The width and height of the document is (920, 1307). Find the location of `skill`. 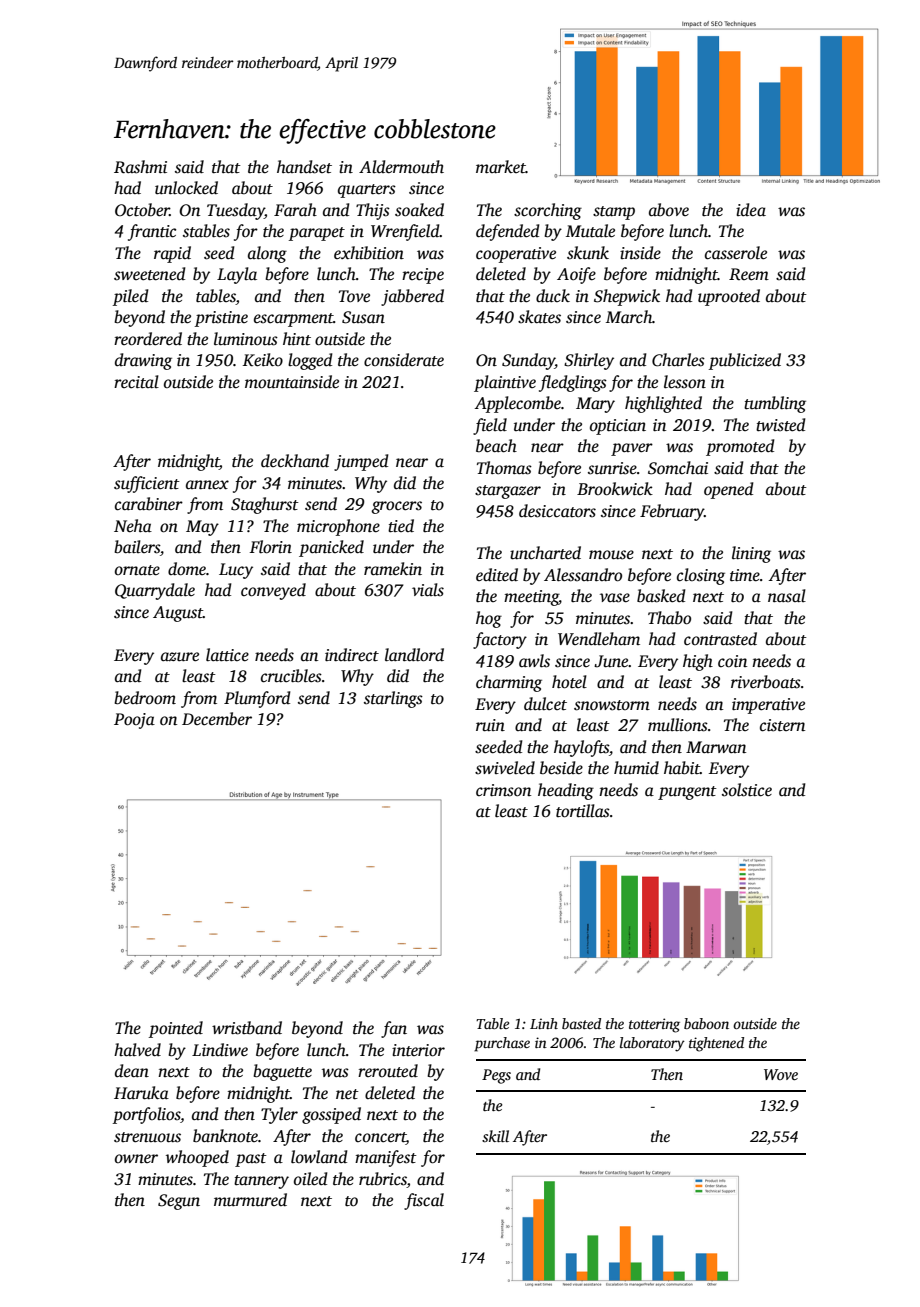

skill is located at coordinates (495, 1136).
